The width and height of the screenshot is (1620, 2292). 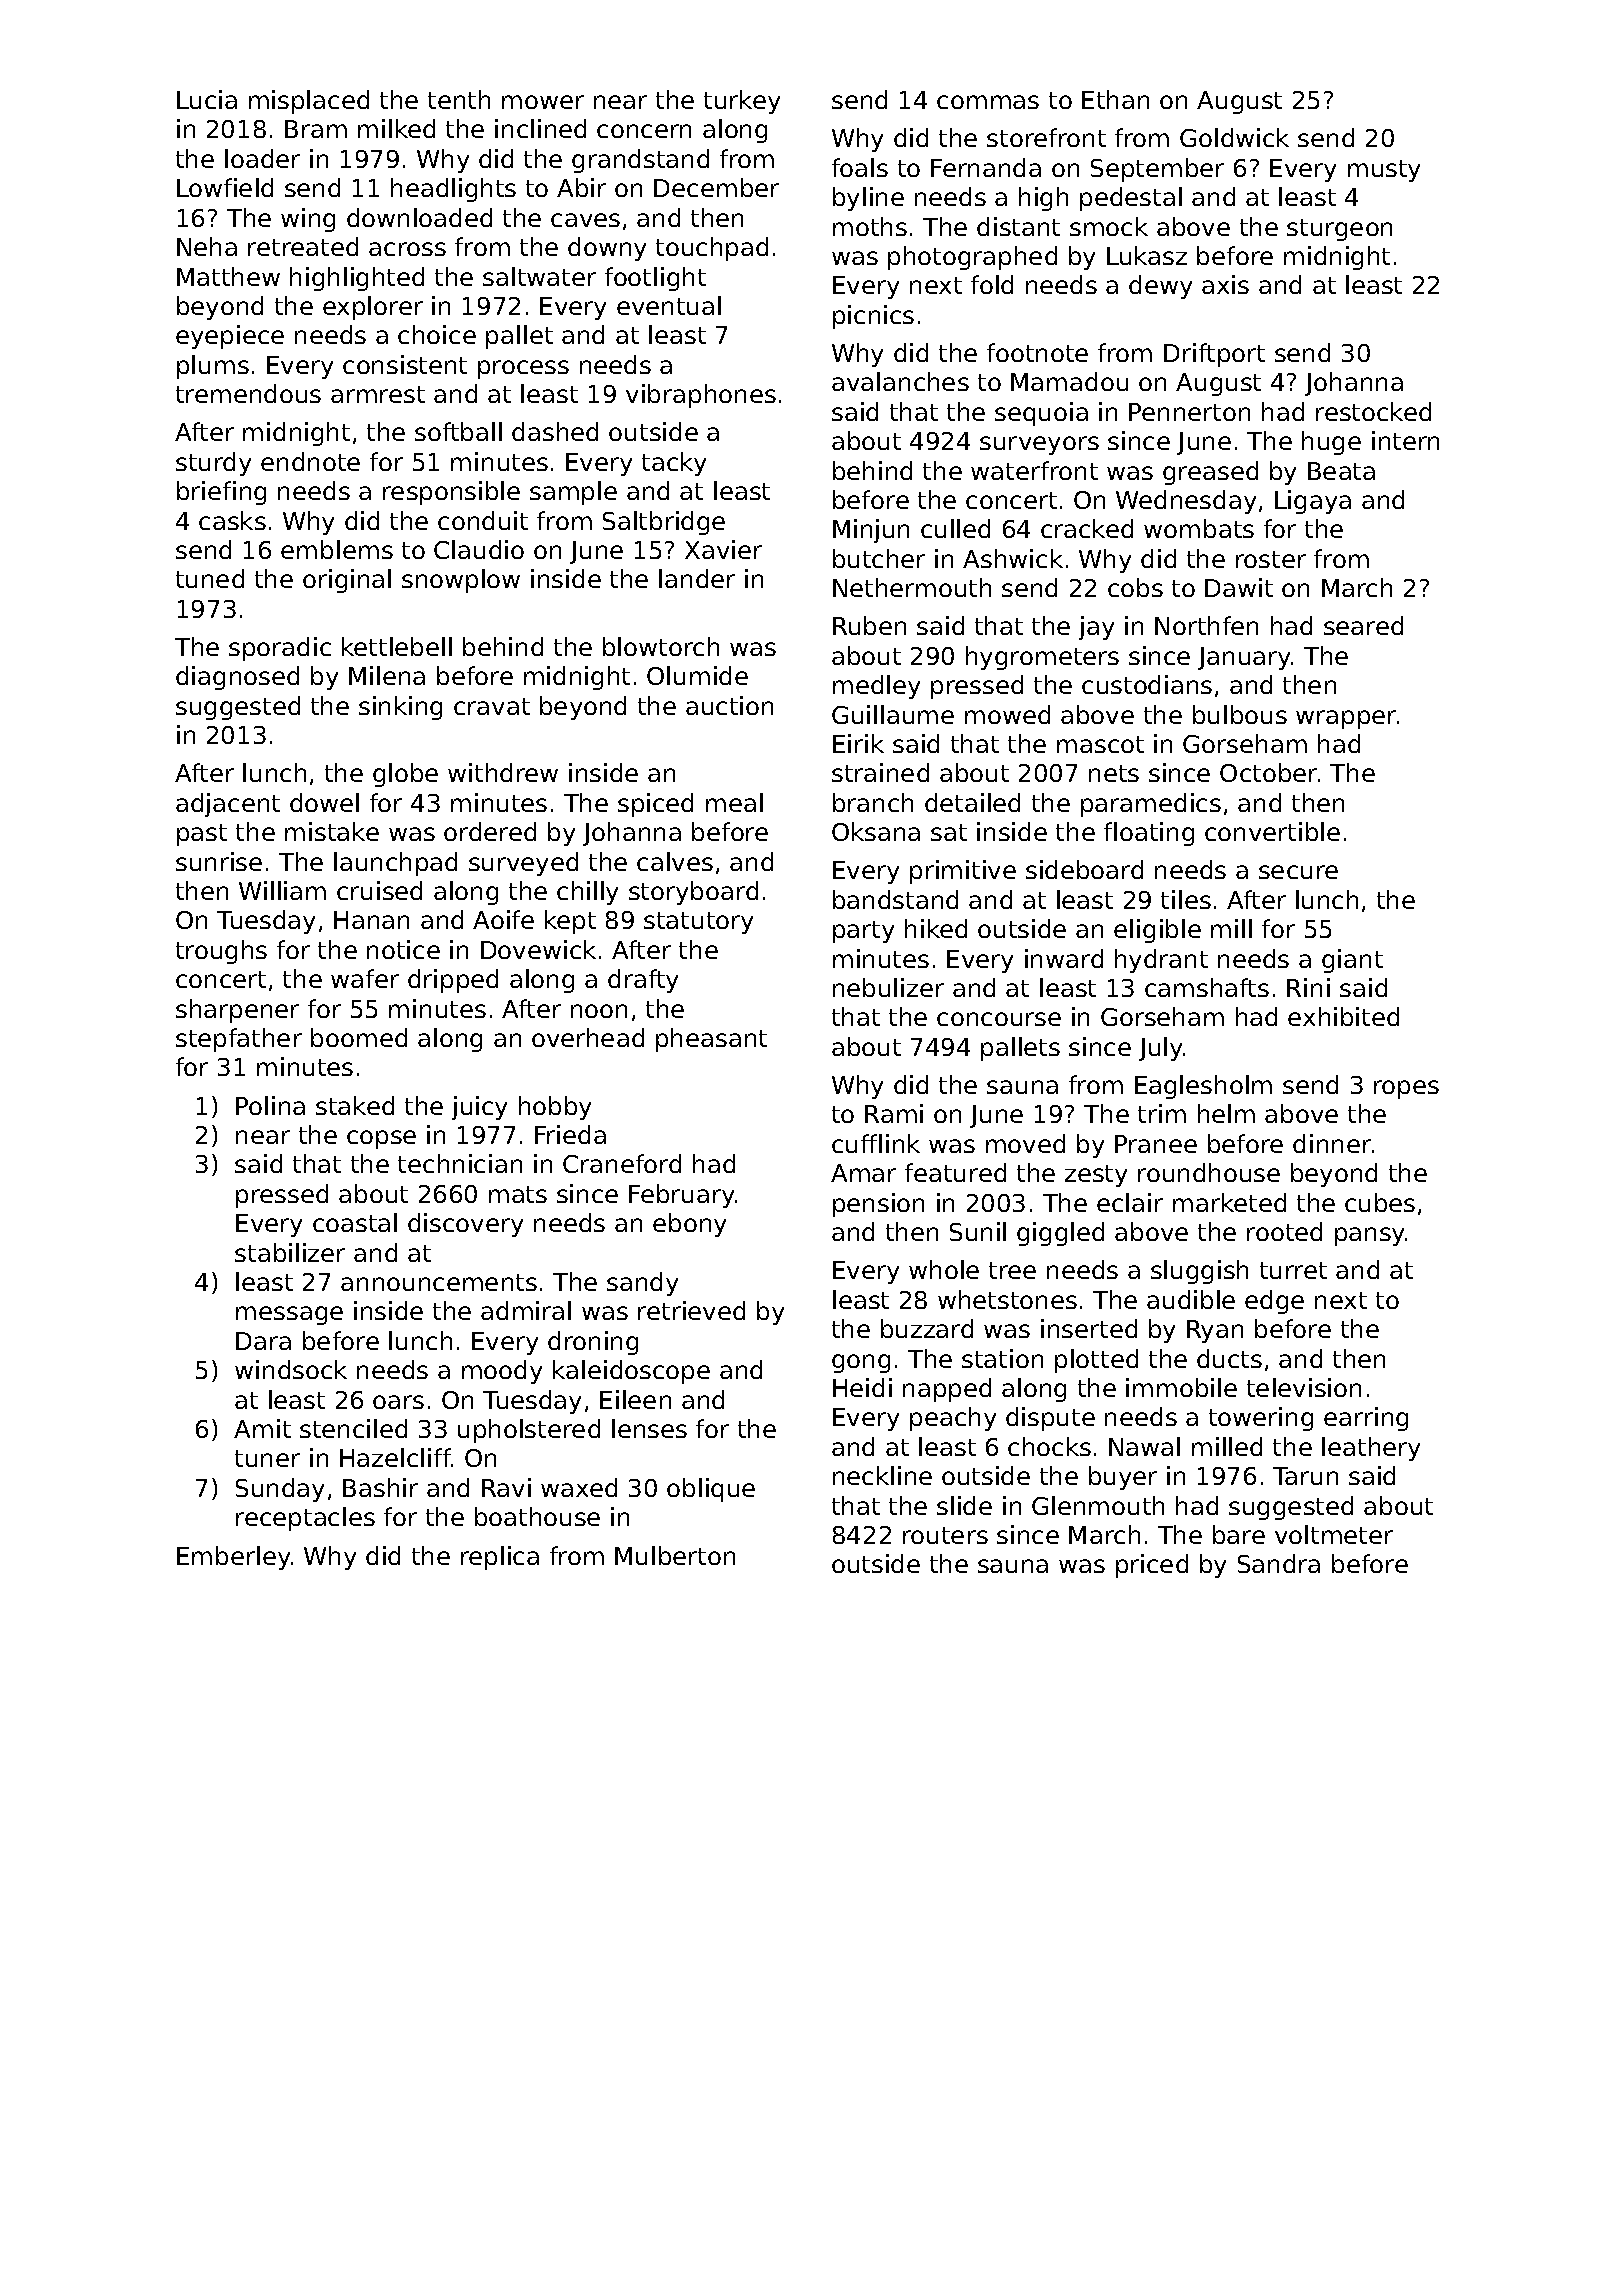 What do you see at coordinates (1343, 1016) in the screenshot?
I see `exhibited` at bounding box center [1343, 1016].
